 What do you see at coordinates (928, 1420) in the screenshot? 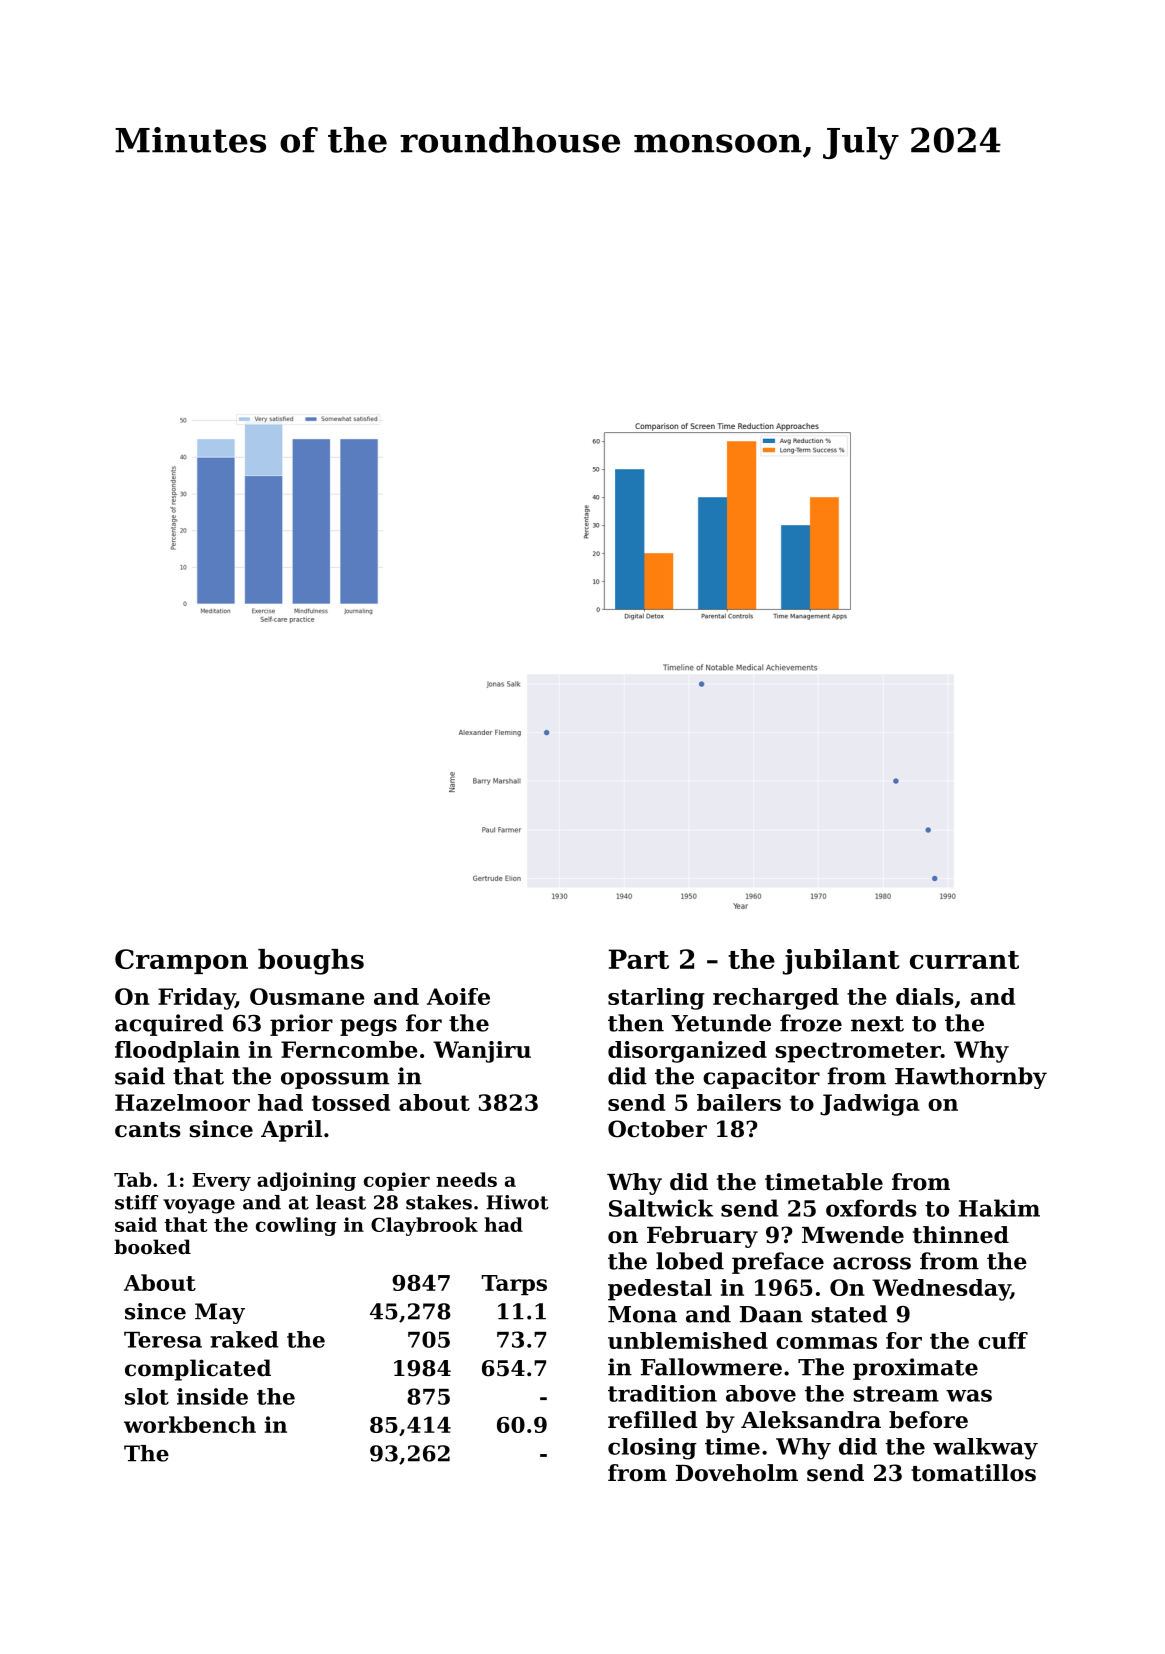
I see `before` at bounding box center [928, 1420].
